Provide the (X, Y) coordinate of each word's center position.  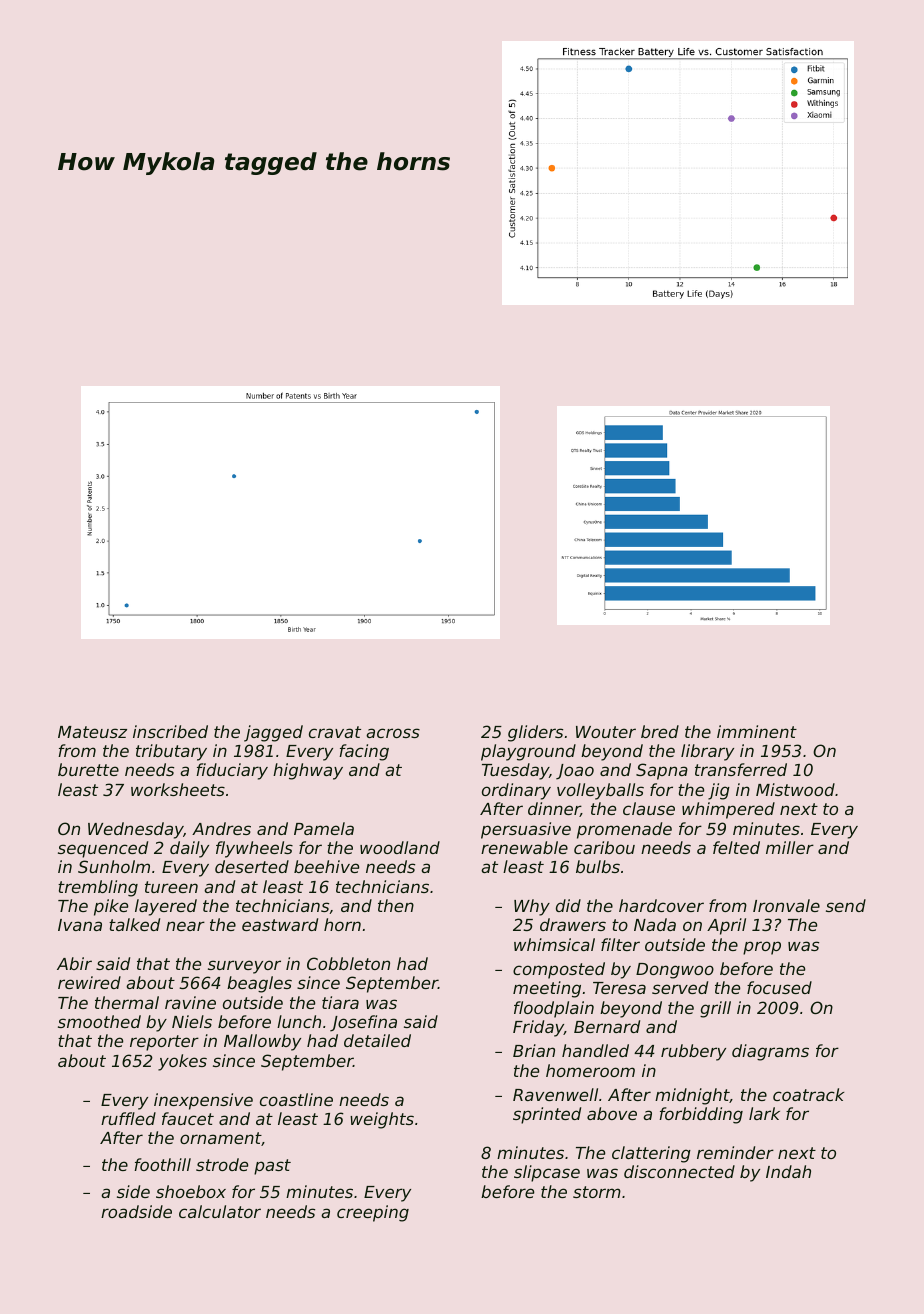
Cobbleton (348, 963)
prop (762, 948)
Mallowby (262, 1042)
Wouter (606, 732)
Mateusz (92, 732)
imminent (757, 731)
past (272, 1167)
